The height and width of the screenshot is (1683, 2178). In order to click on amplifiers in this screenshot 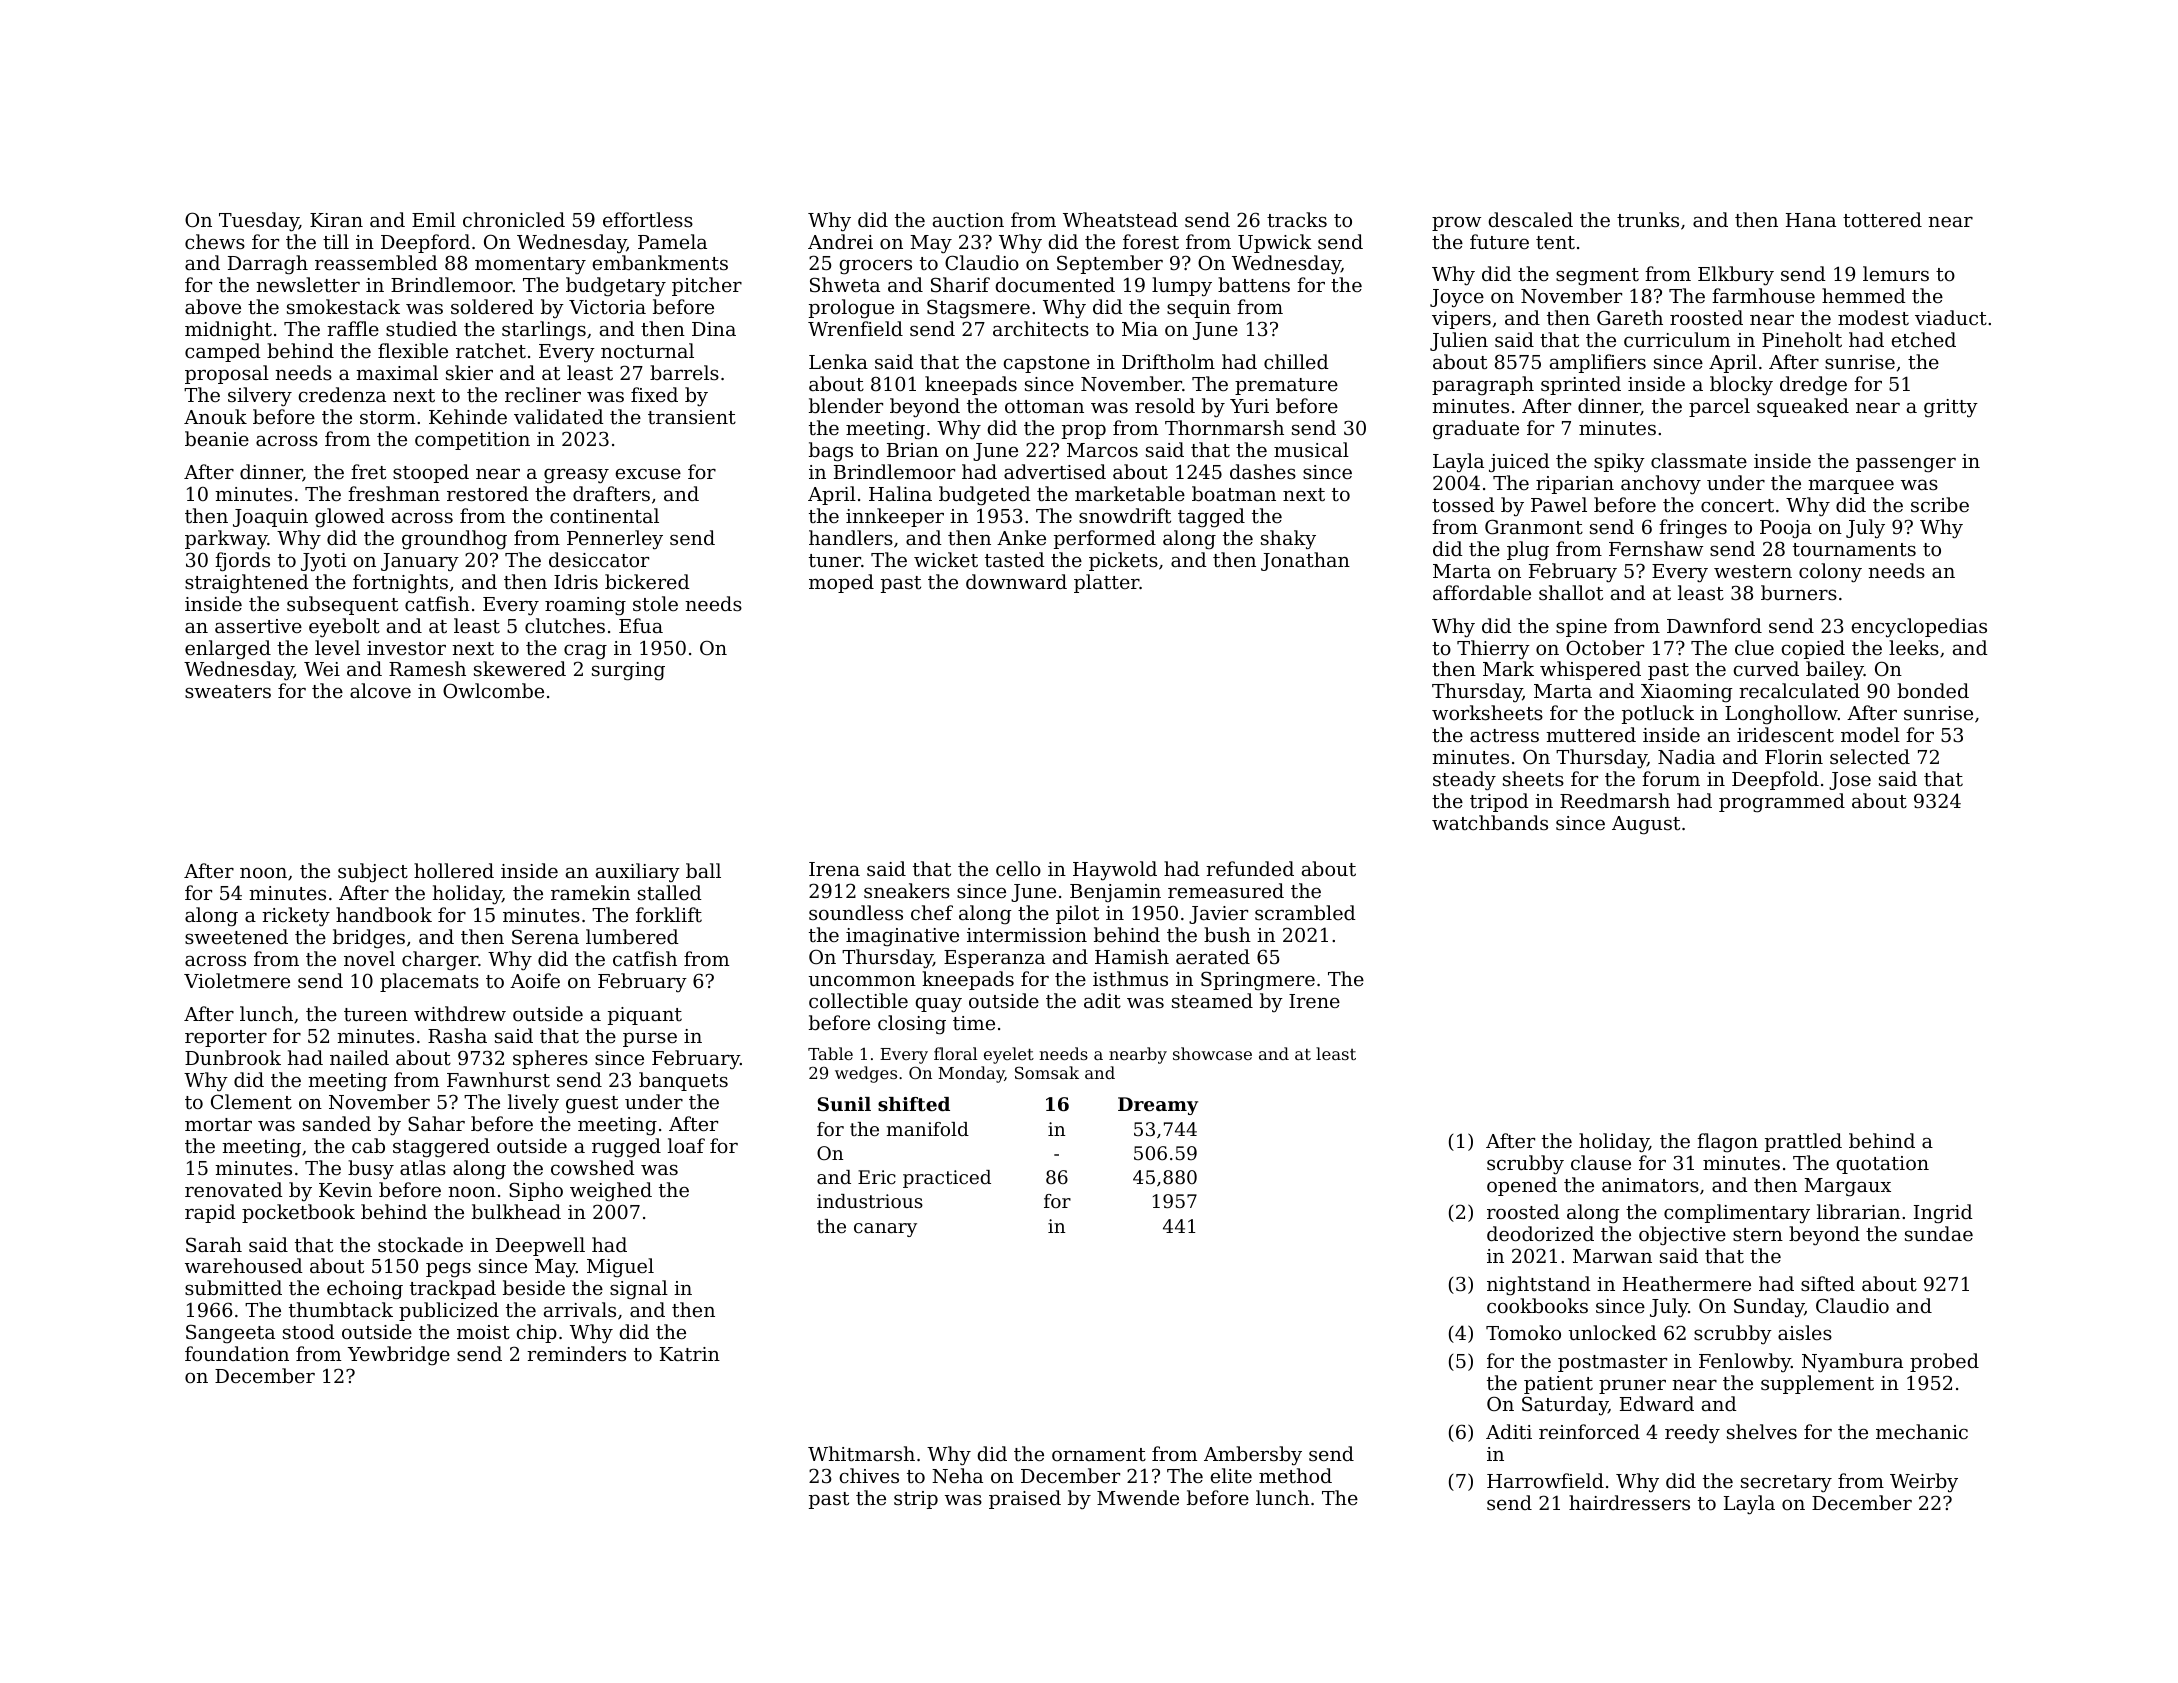, I will do `click(1598, 363)`.
